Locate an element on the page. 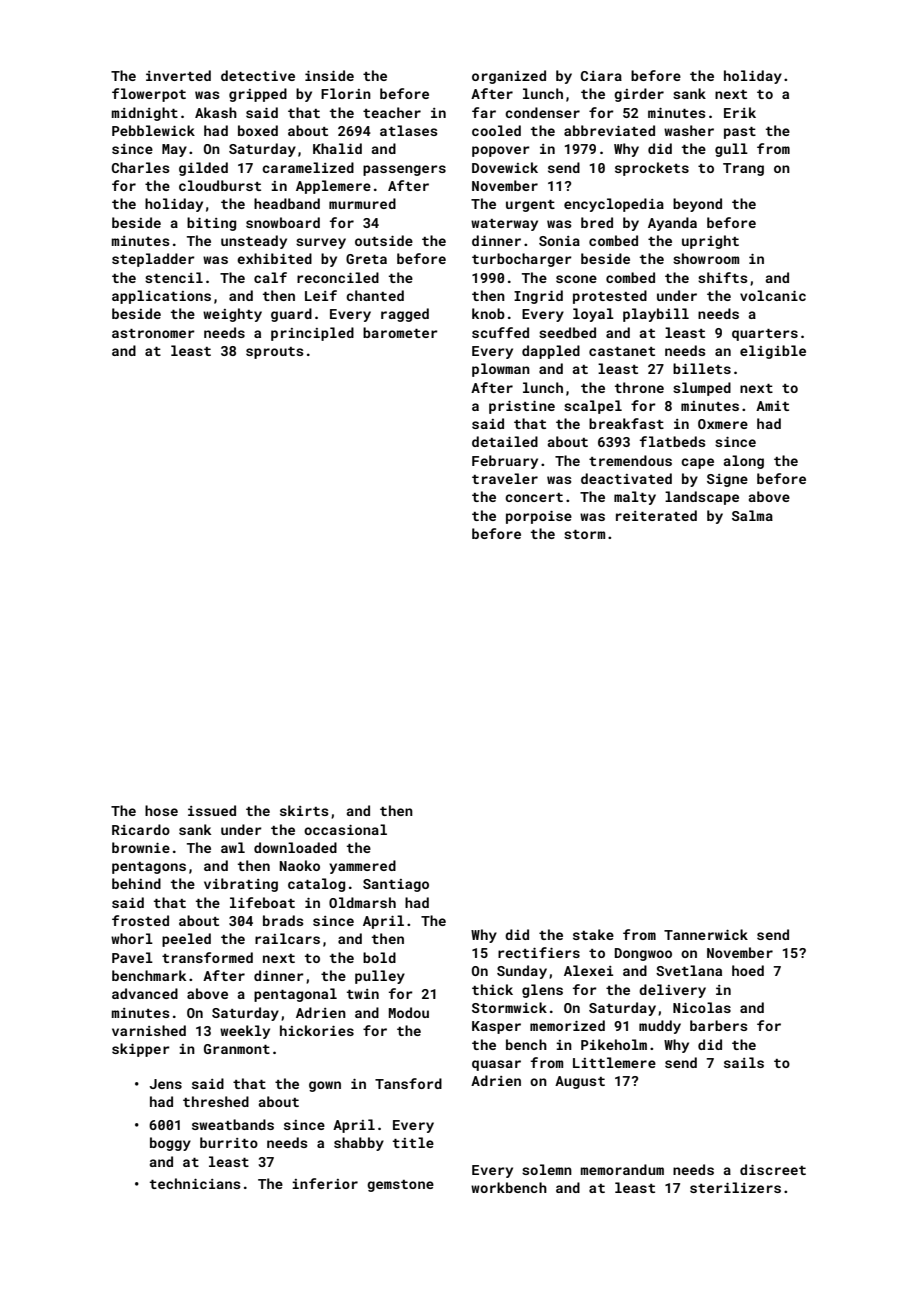  Florin is located at coordinates (346, 93).
